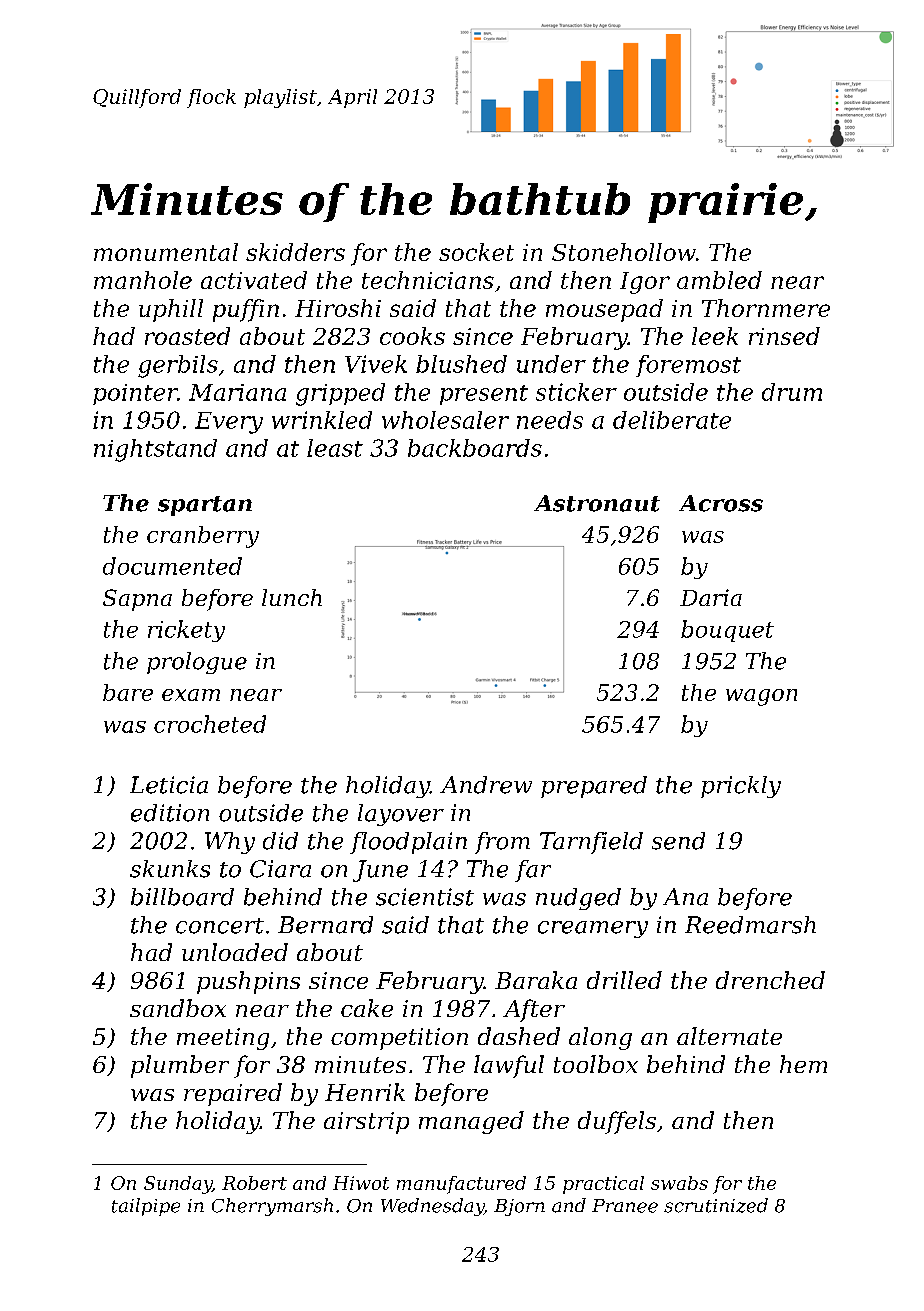  I want to click on creamery, so click(593, 929).
